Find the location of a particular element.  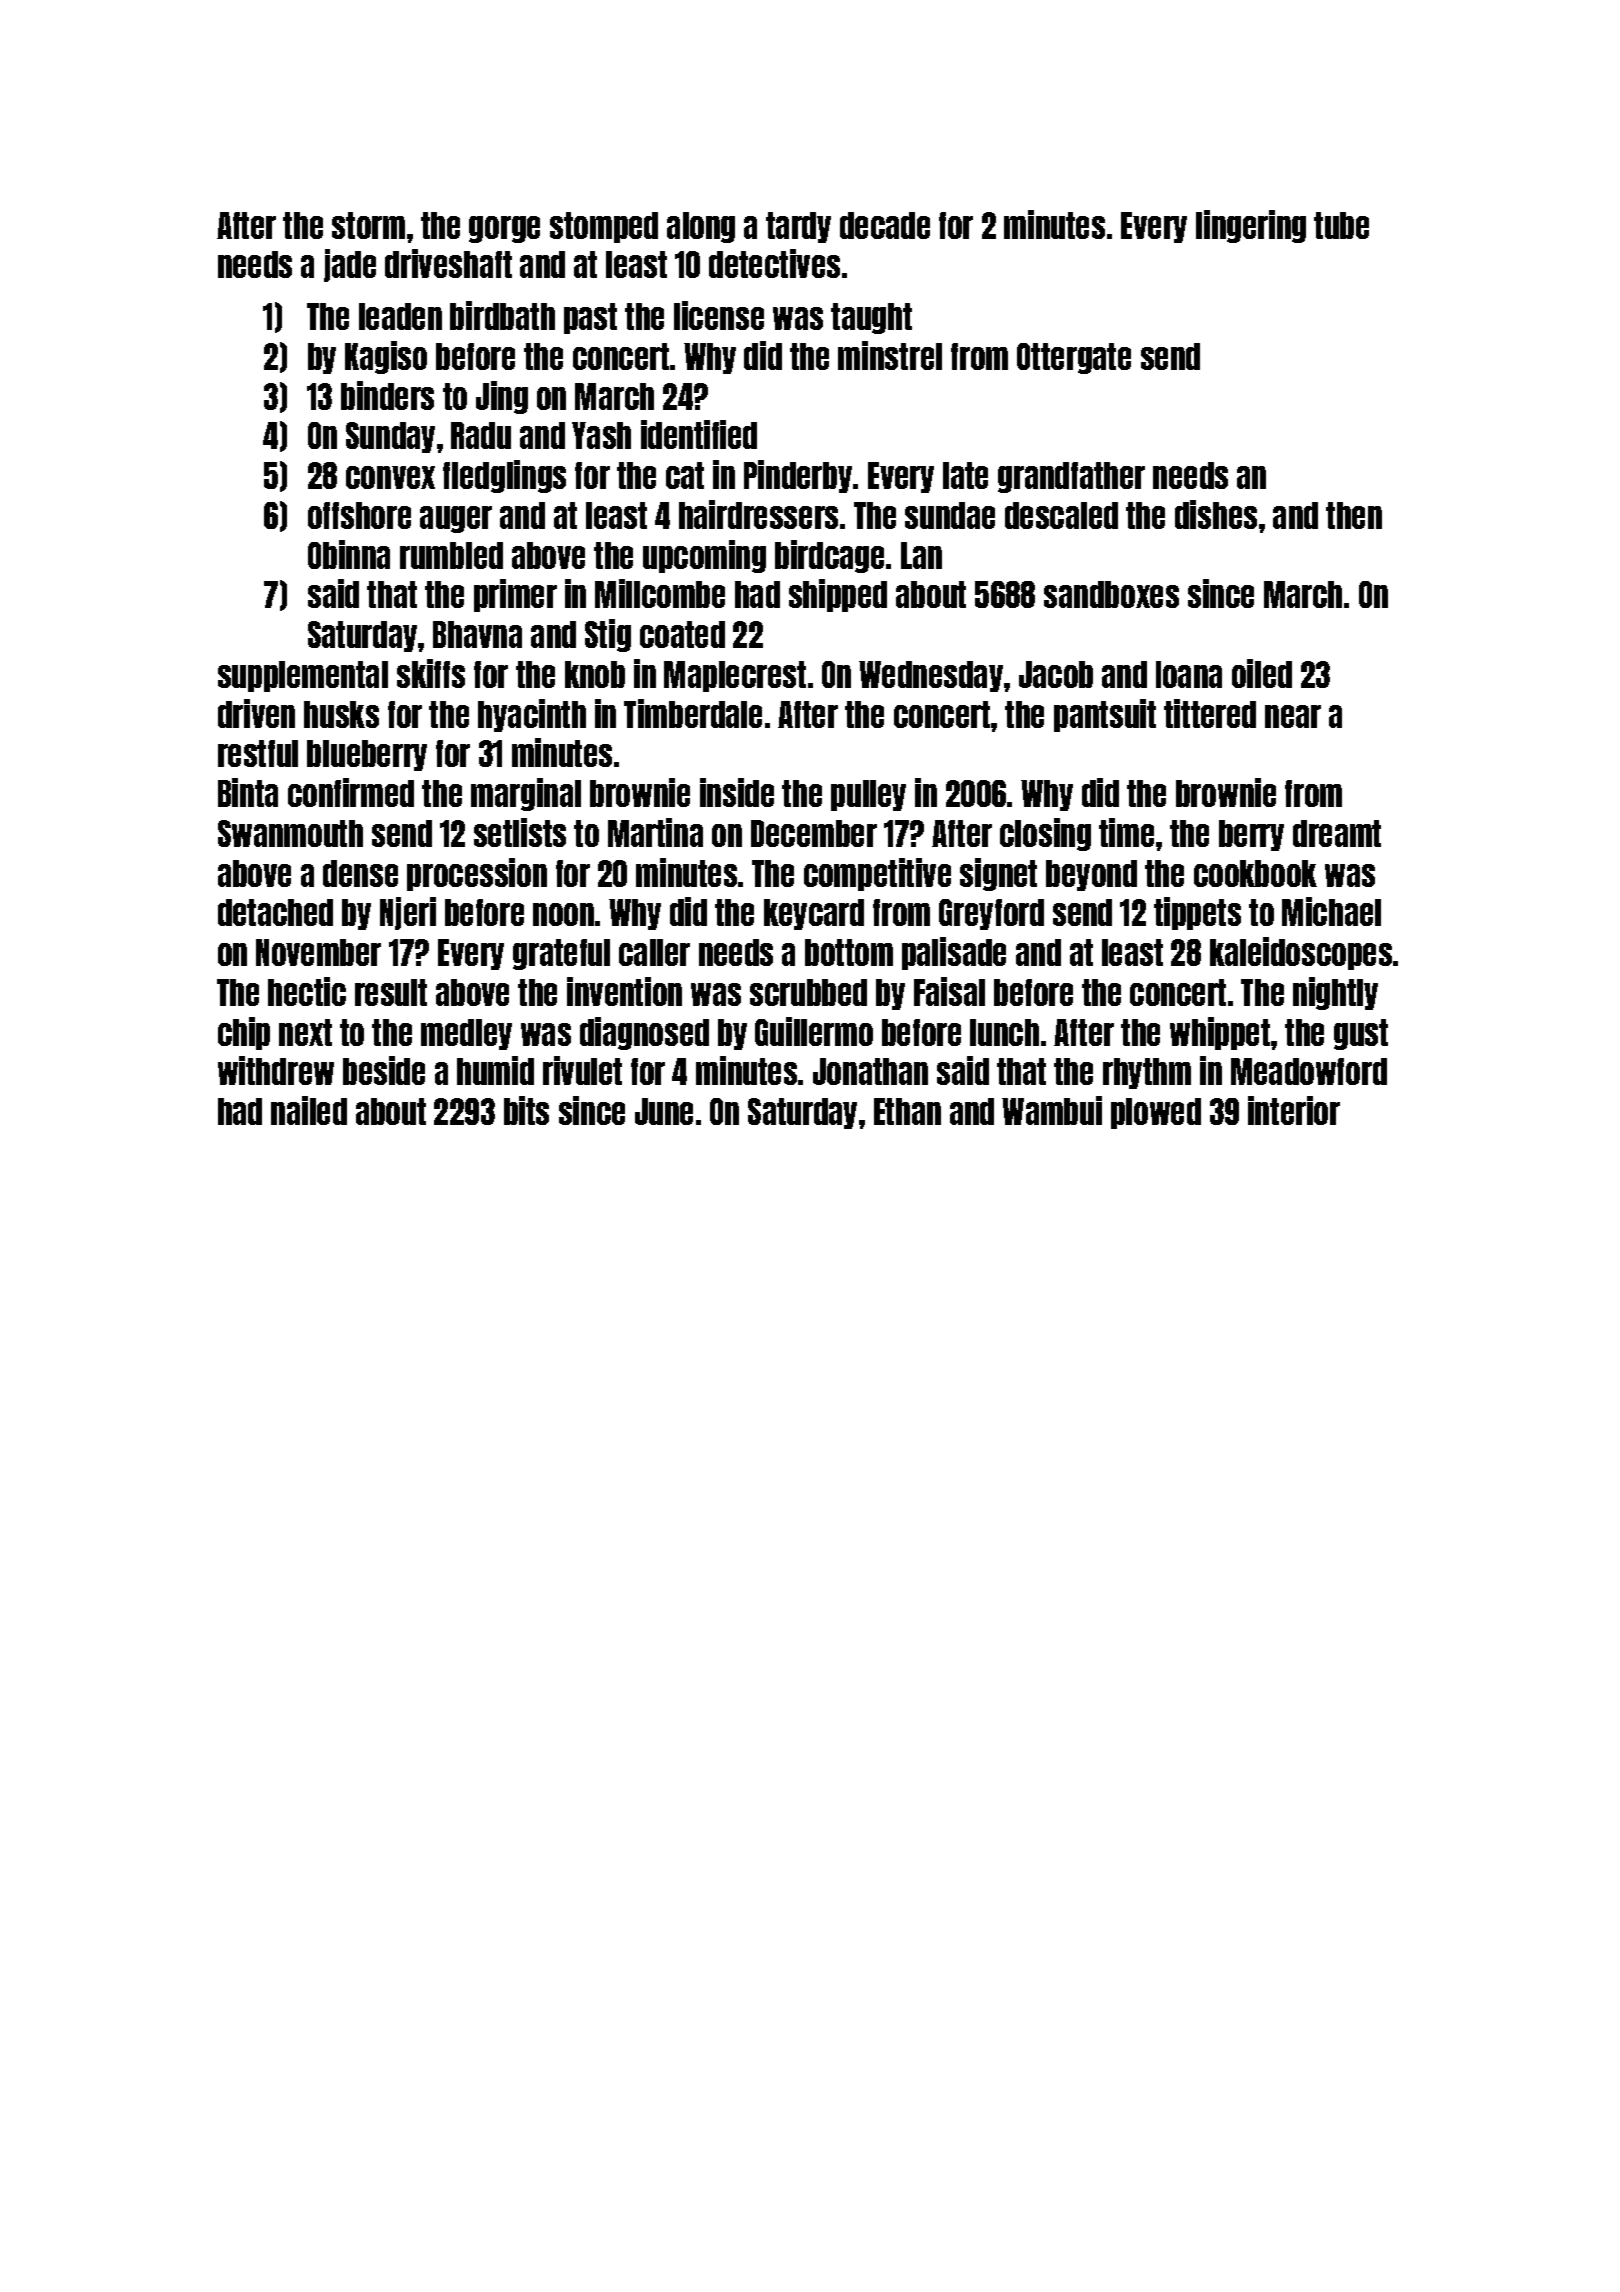

Jacob is located at coordinates (1056, 674).
